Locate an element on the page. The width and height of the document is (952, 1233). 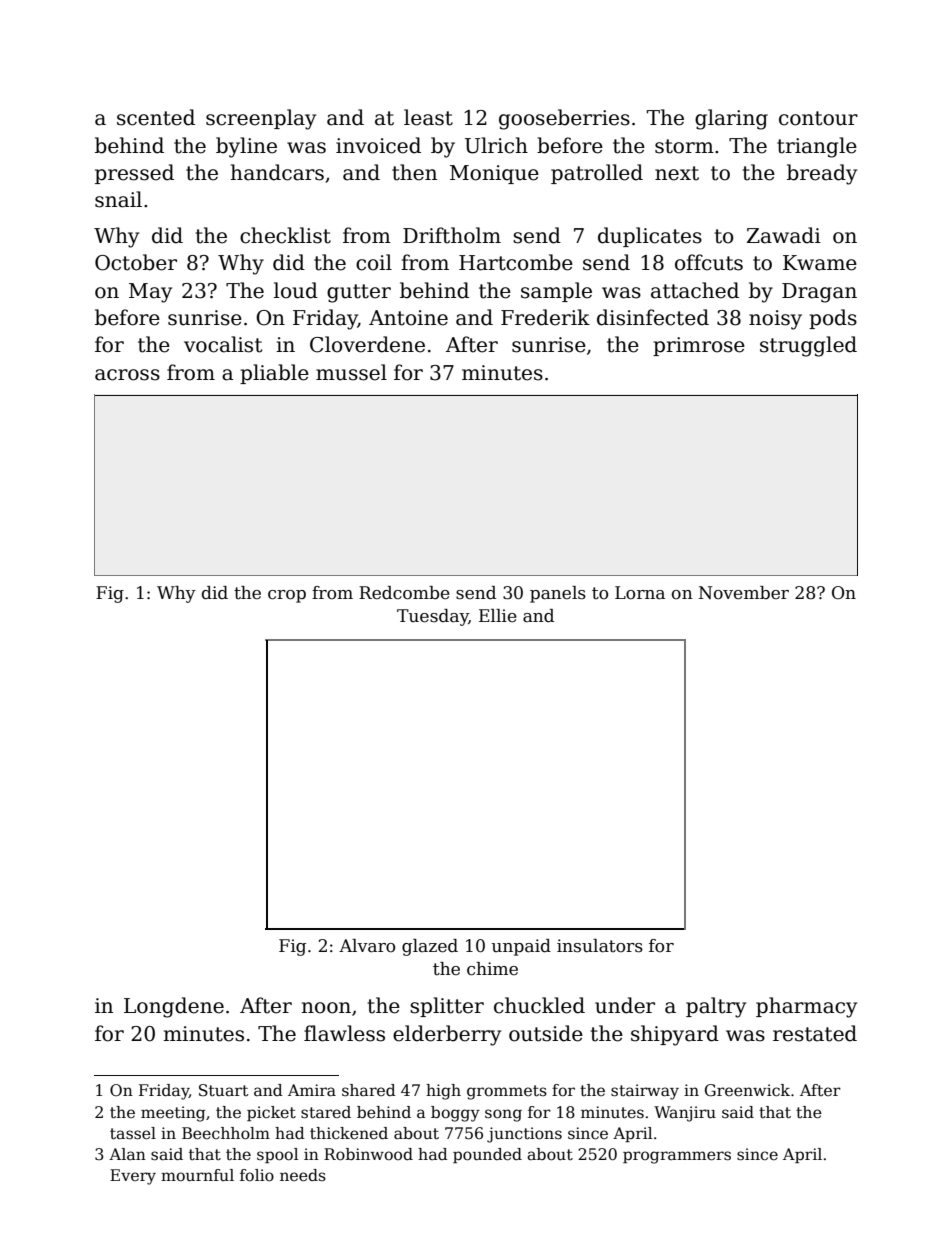
scented is located at coordinates (156, 117).
